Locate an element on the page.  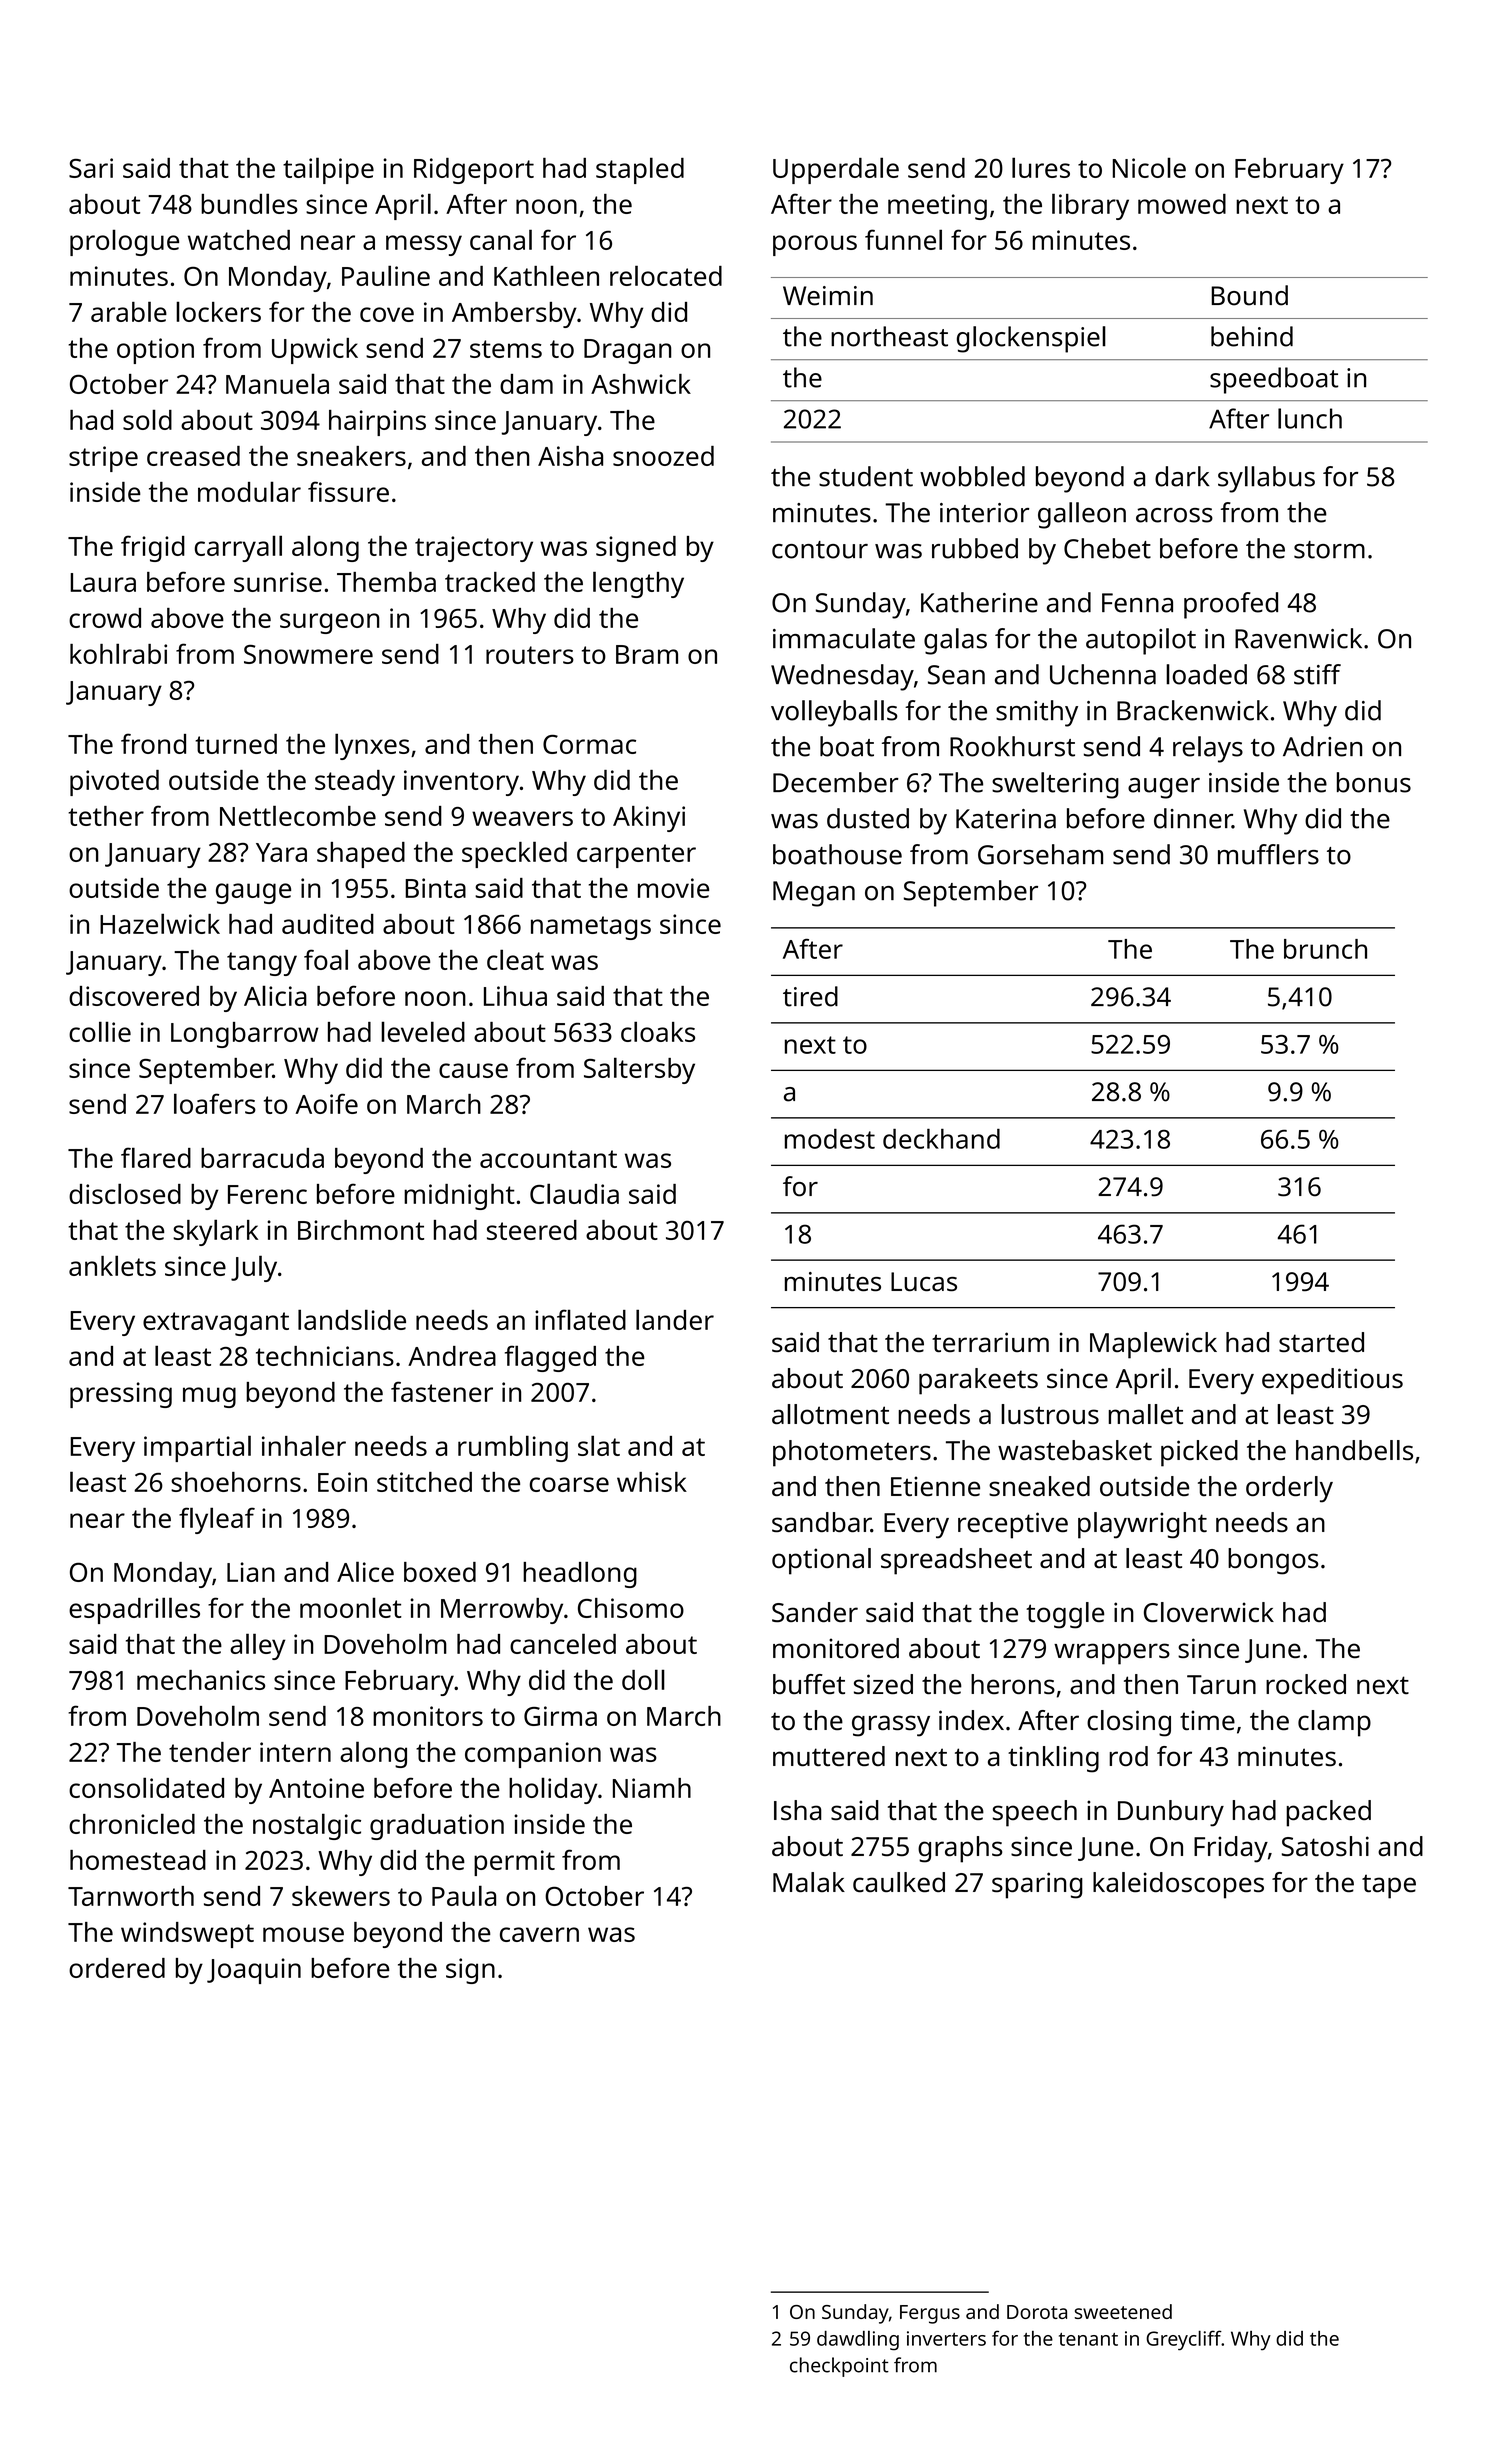
started is located at coordinates (1321, 1342).
